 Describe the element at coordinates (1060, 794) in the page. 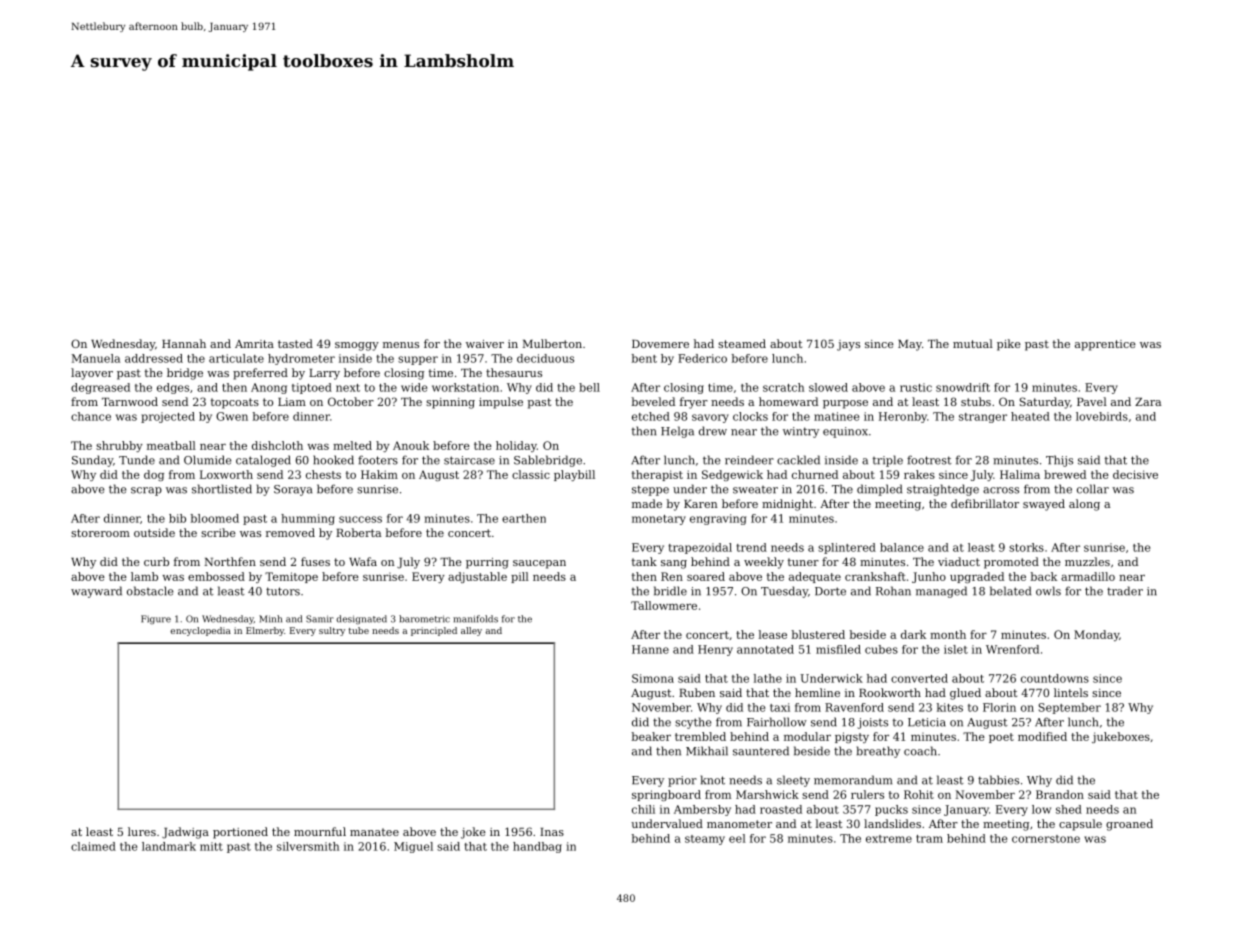

I see `Brandon` at that location.
